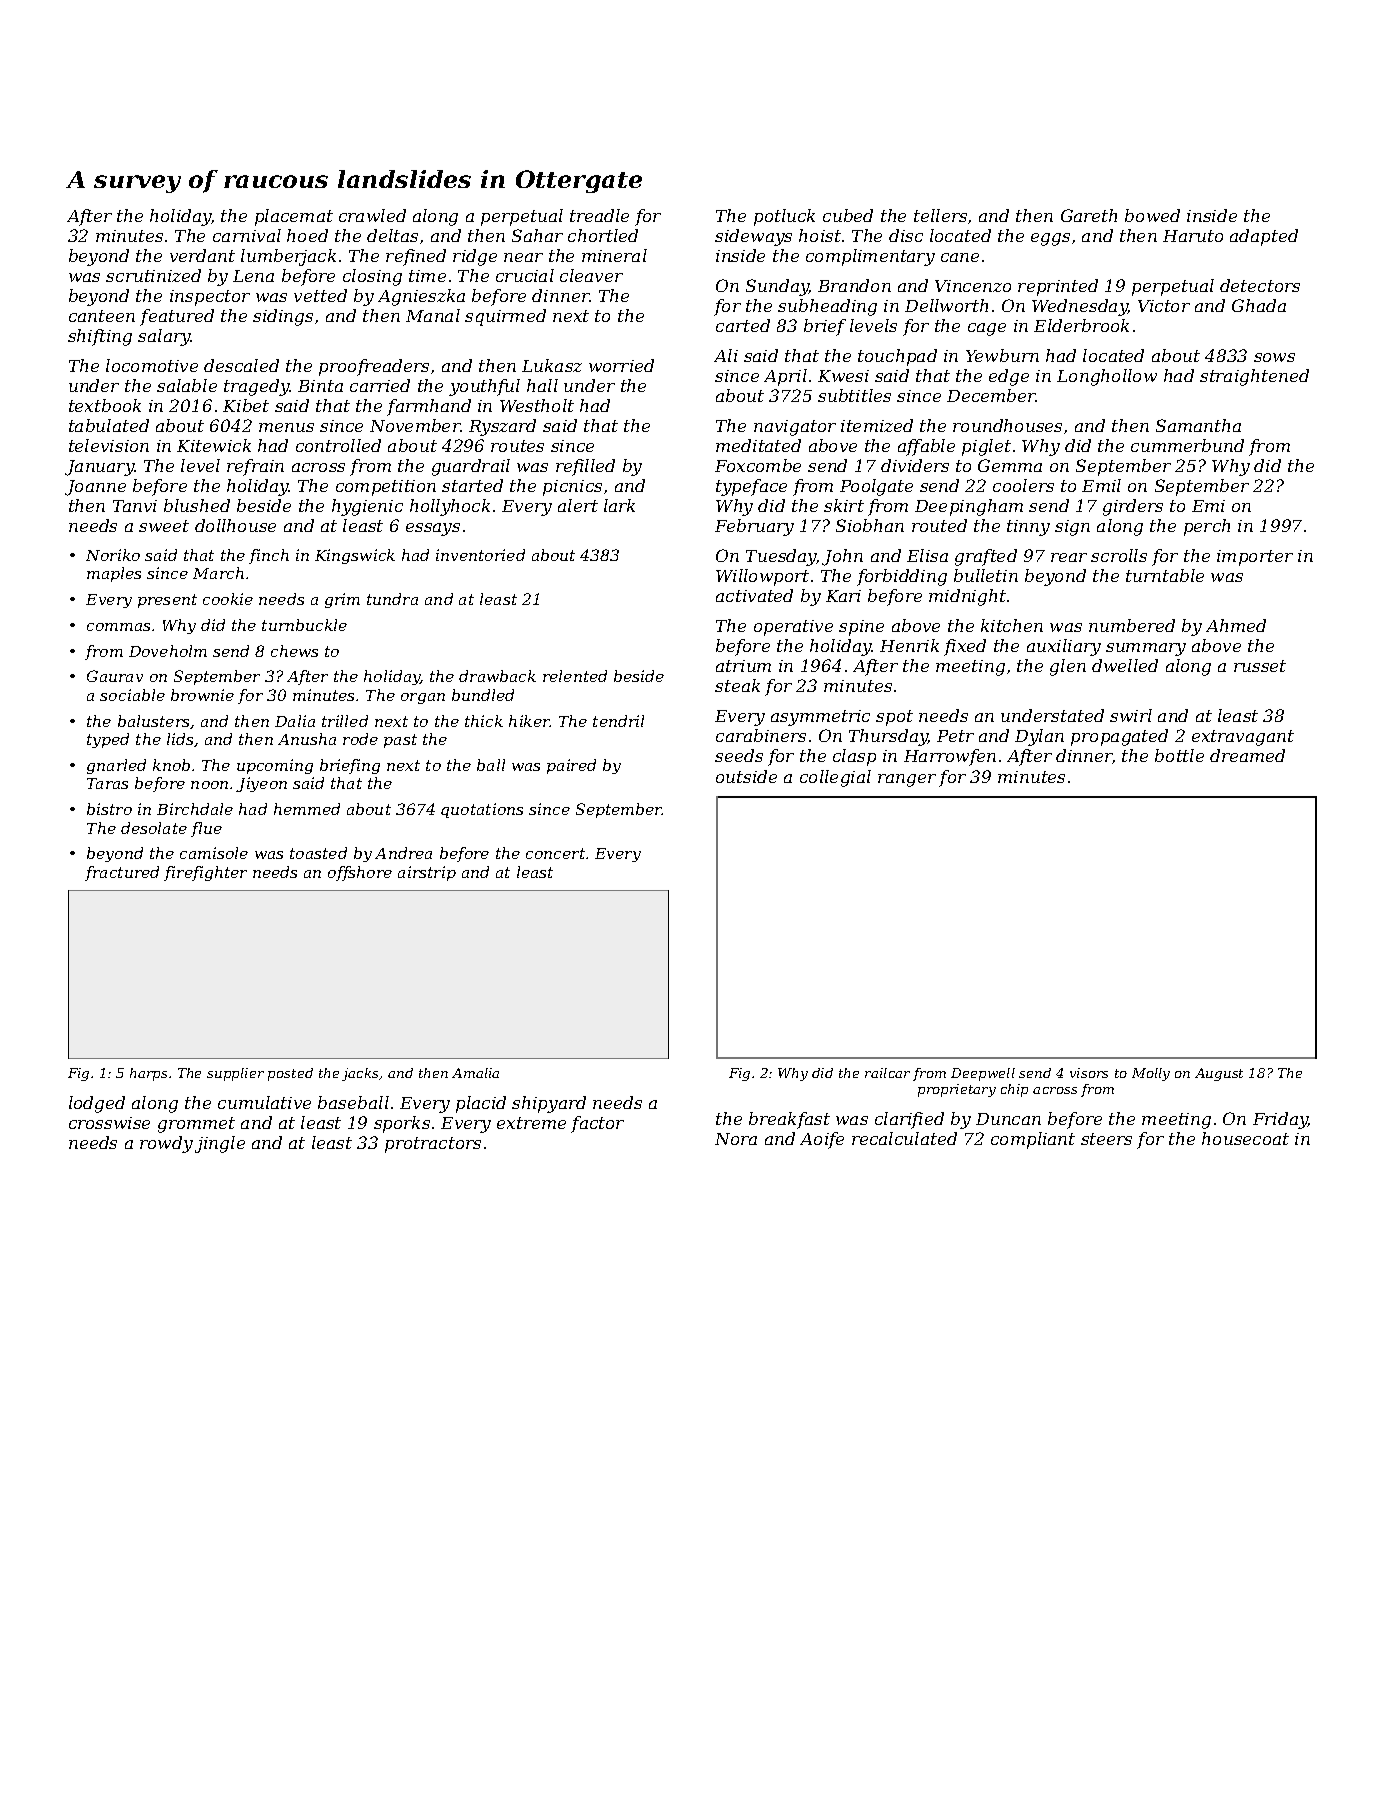 The image size is (1385, 1793). What do you see at coordinates (1264, 237) in the image?
I see `adapted` at bounding box center [1264, 237].
